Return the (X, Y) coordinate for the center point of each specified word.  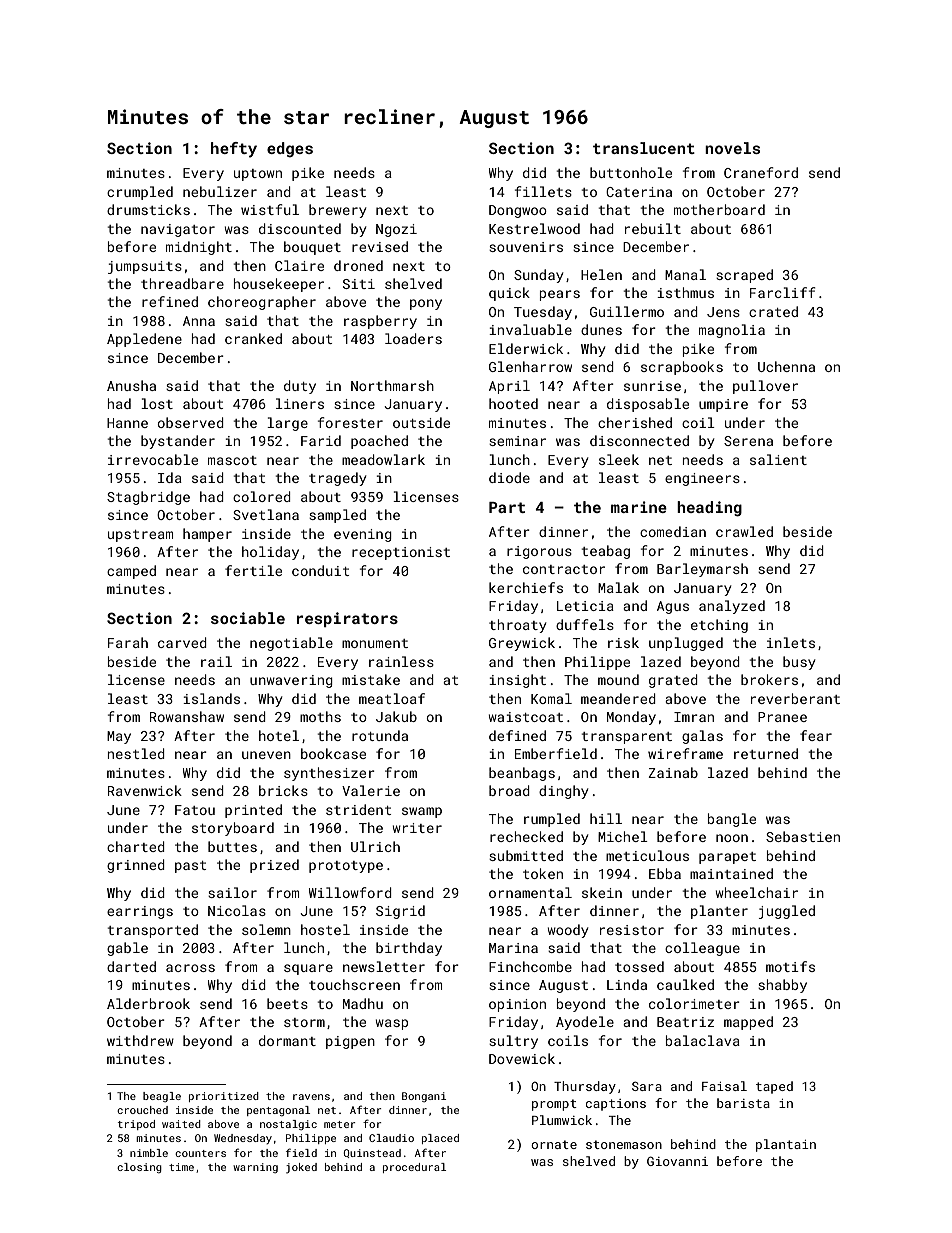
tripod (136, 1125)
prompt (554, 1105)
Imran (694, 717)
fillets (543, 191)
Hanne (127, 423)
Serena (748, 441)
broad (509, 790)
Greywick (522, 644)
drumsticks (148, 209)
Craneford (761, 172)
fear (816, 735)
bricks (283, 790)
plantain (786, 1145)
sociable (248, 618)
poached (379, 442)
